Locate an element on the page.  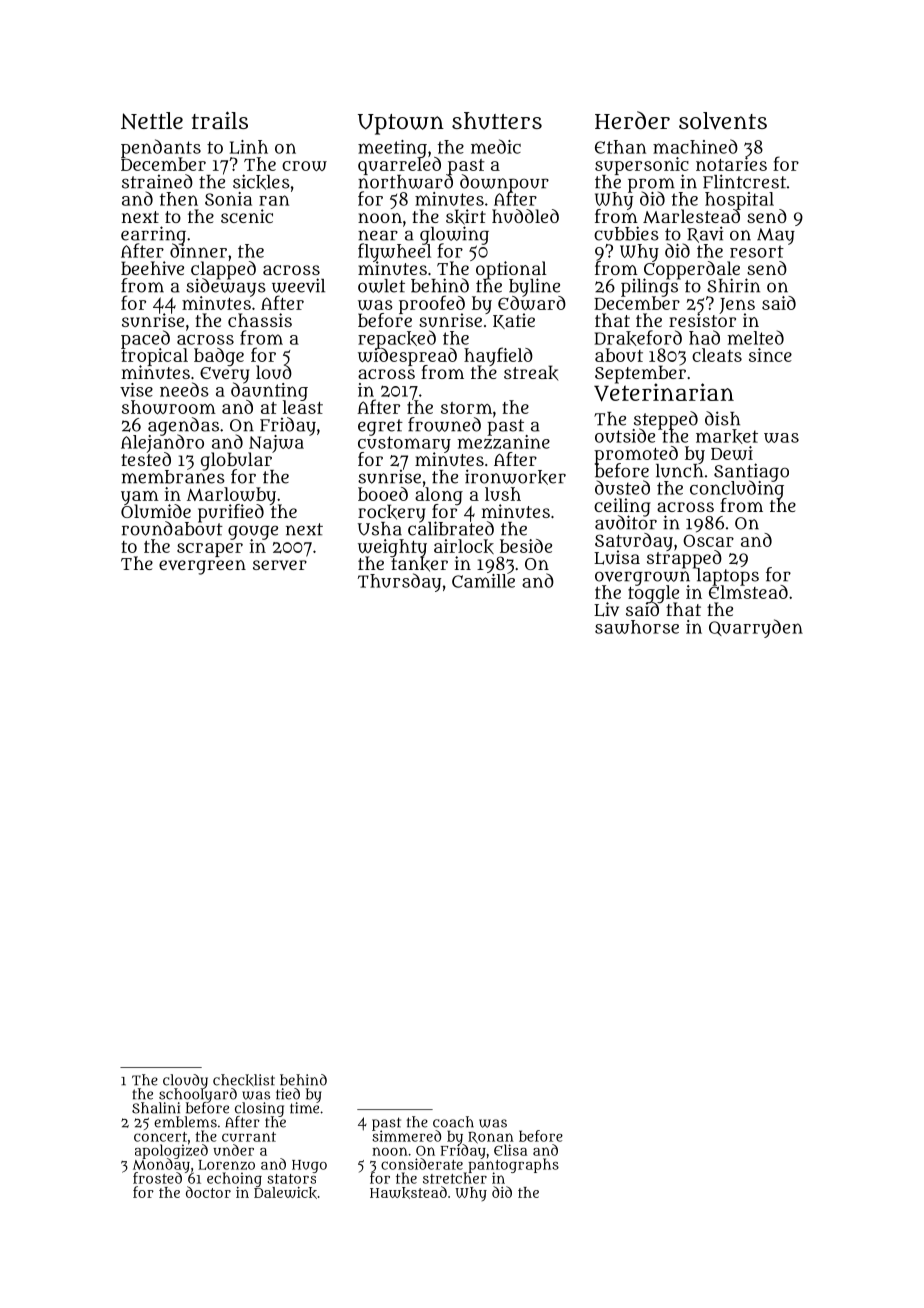
paced is located at coordinates (145, 339).
